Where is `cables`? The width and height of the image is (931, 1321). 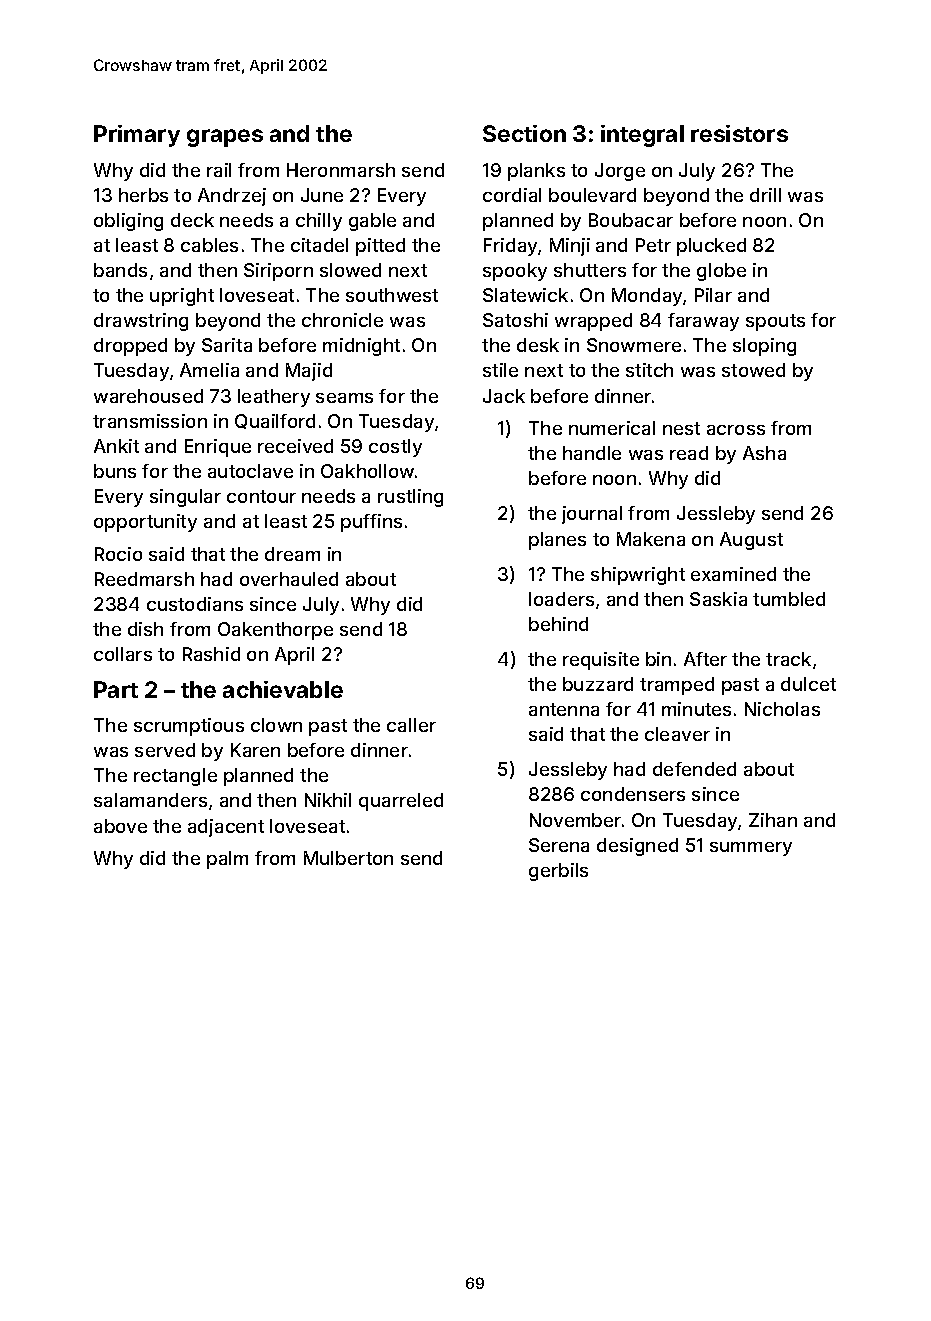 cables is located at coordinates (209, 245).
